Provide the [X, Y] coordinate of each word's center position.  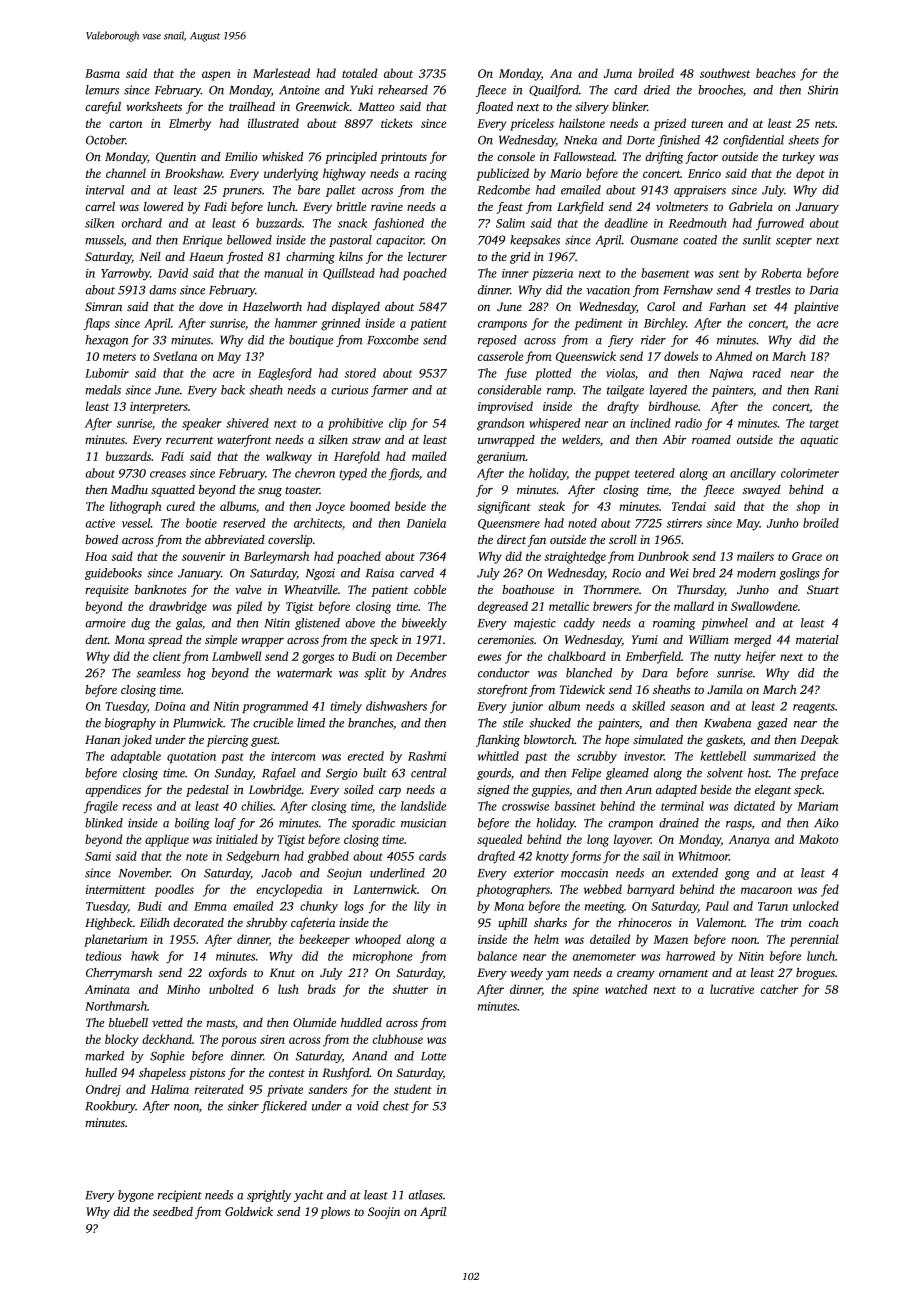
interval [105, 190]
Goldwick [249, 1211]
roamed [711, 439]
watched [626, 989]
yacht [309, 1196]
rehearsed [403, 90]
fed [830, 890]
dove [211, 306]
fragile [101, 807]
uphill [512, 924]
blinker [629, 106]
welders [581, 439]
